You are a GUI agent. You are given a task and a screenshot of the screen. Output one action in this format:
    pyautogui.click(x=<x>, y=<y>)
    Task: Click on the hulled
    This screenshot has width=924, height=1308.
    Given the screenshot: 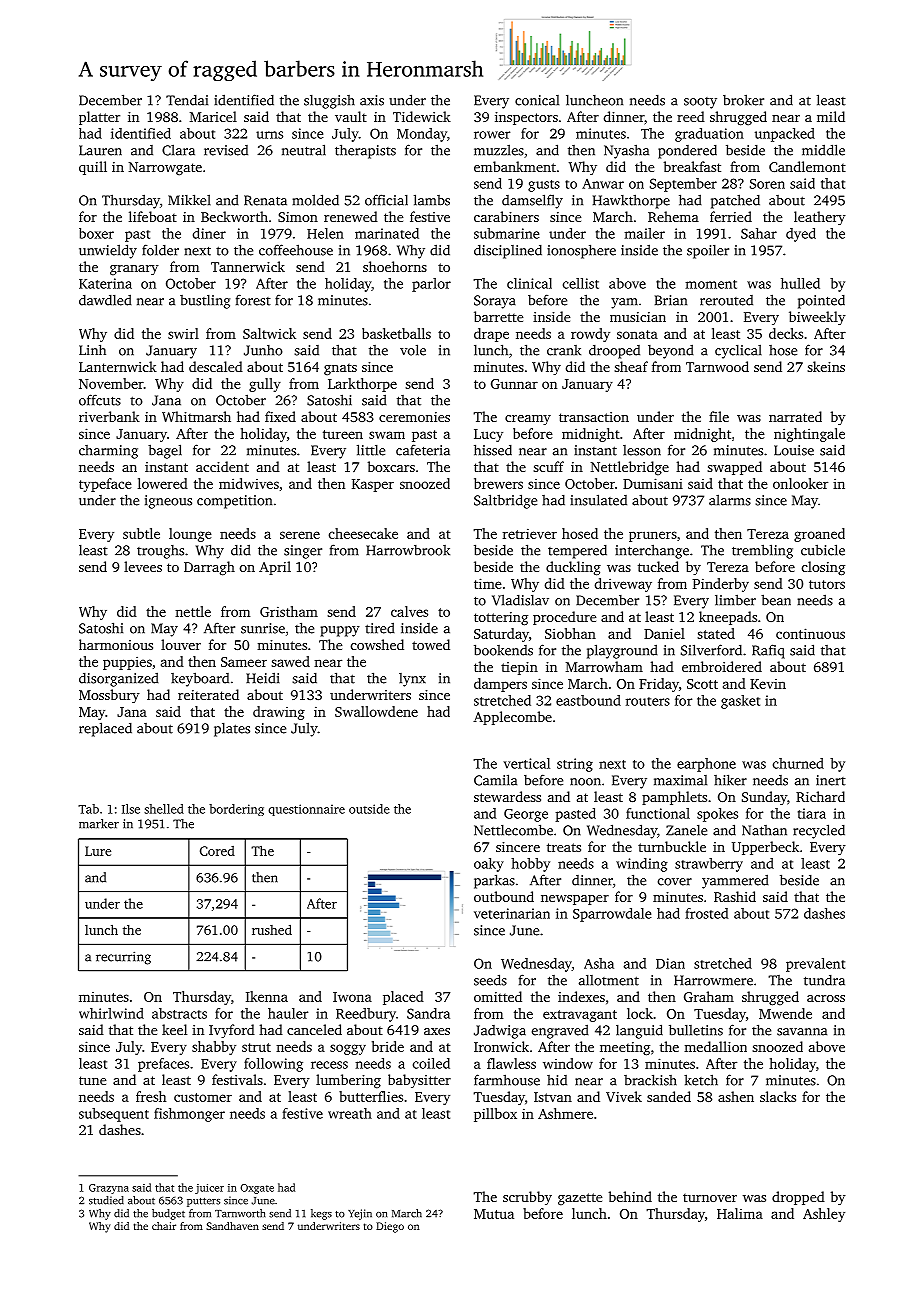 What is the action you would take?
    pyautogui.click(x=800, y=283)
